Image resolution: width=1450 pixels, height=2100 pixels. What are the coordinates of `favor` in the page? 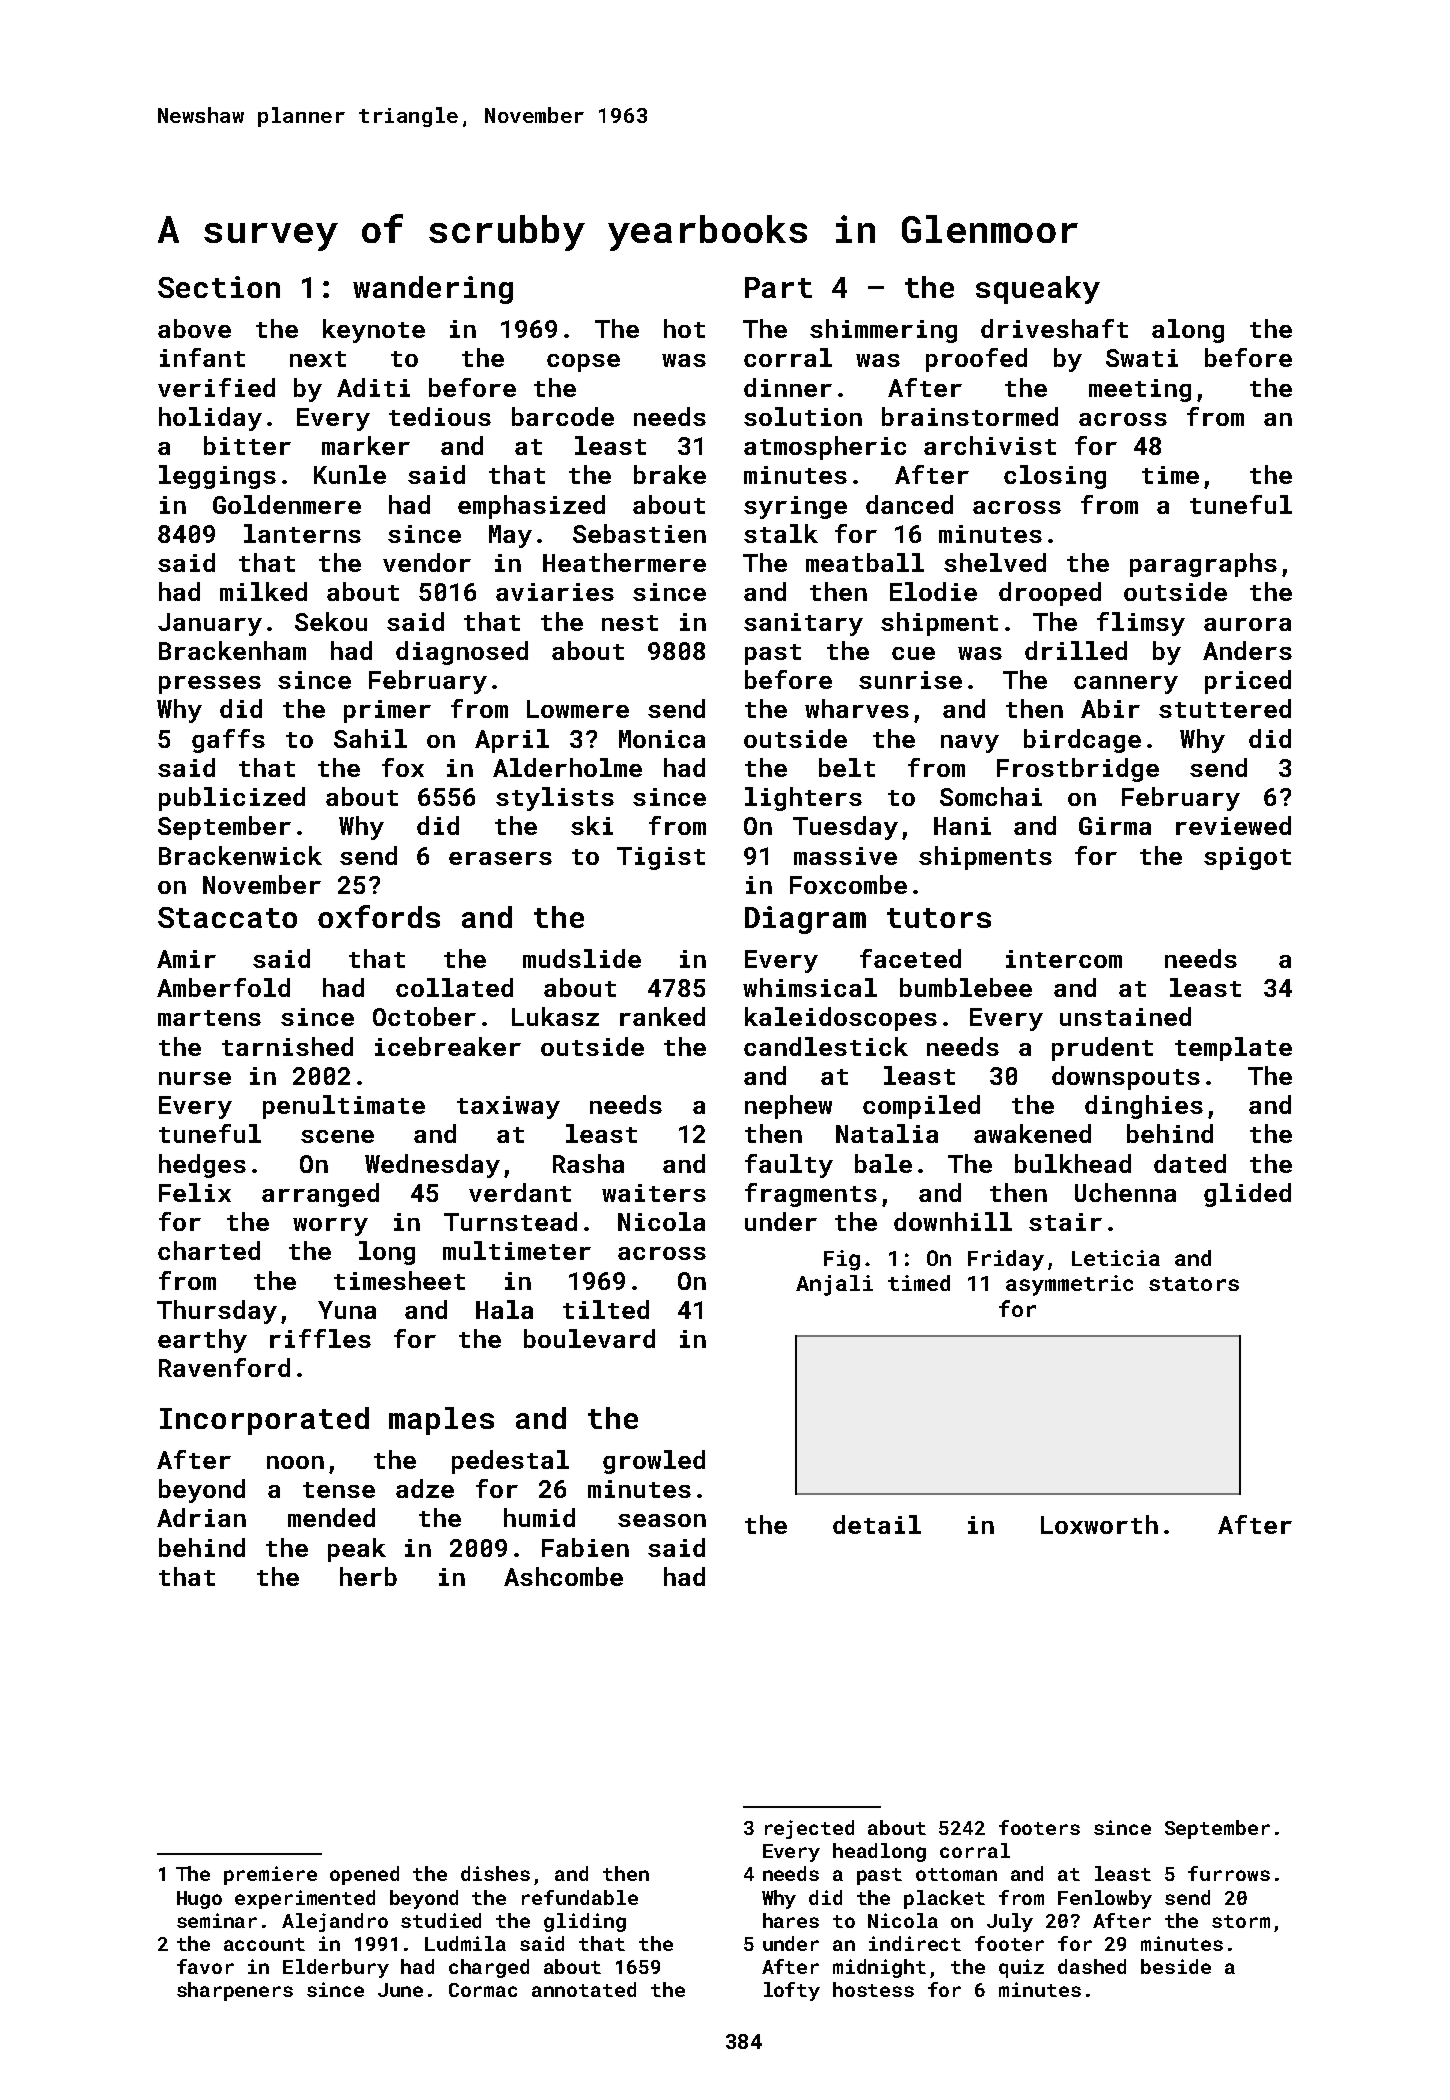 It's located at (205, 1966).
